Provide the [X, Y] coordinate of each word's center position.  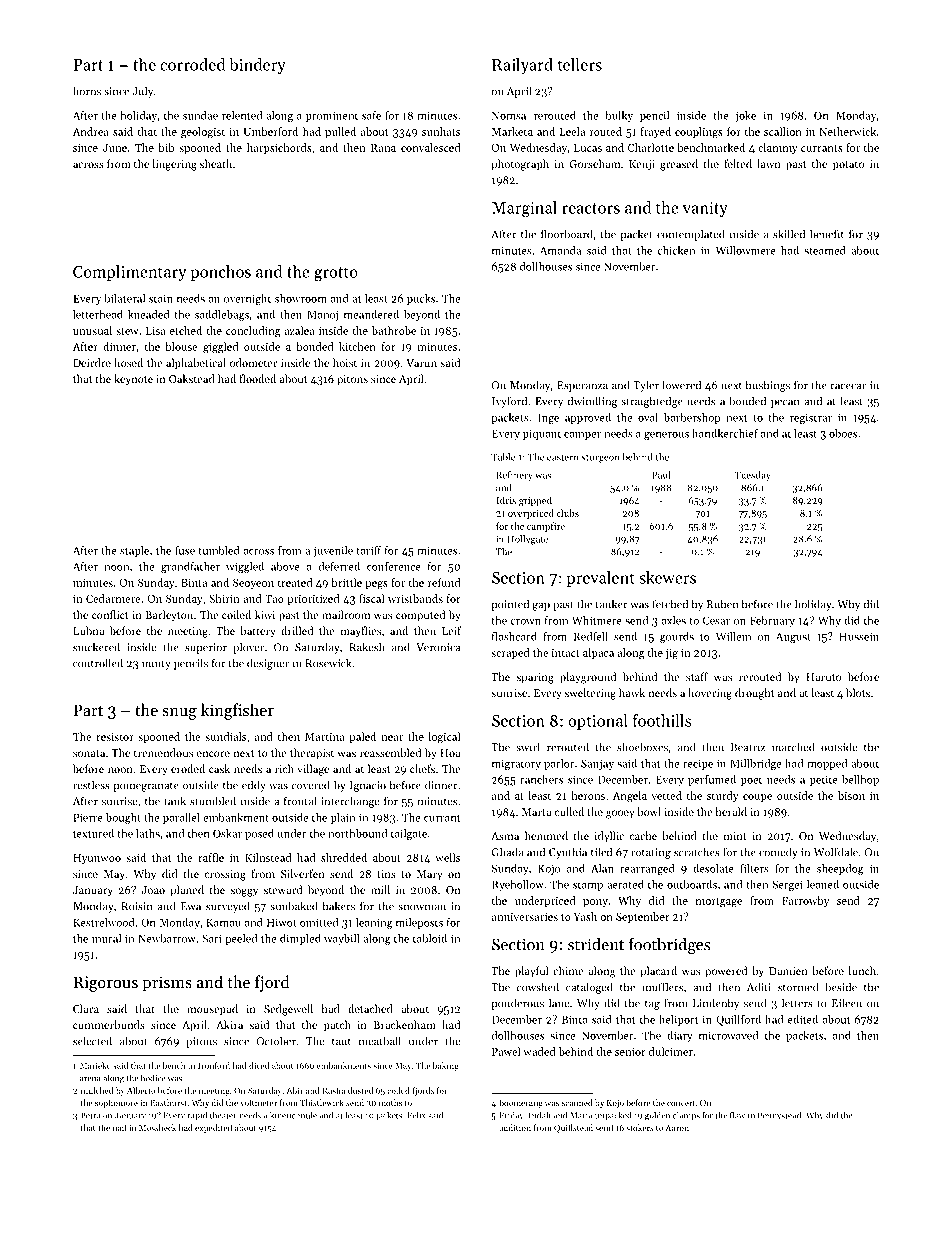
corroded [192, 64]
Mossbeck [157, 1127]
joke [745, 116]
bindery [257, 66]
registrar [811, 419]
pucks [421, 299]
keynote [133, 380]
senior [630, 1052]
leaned [823, 884]
